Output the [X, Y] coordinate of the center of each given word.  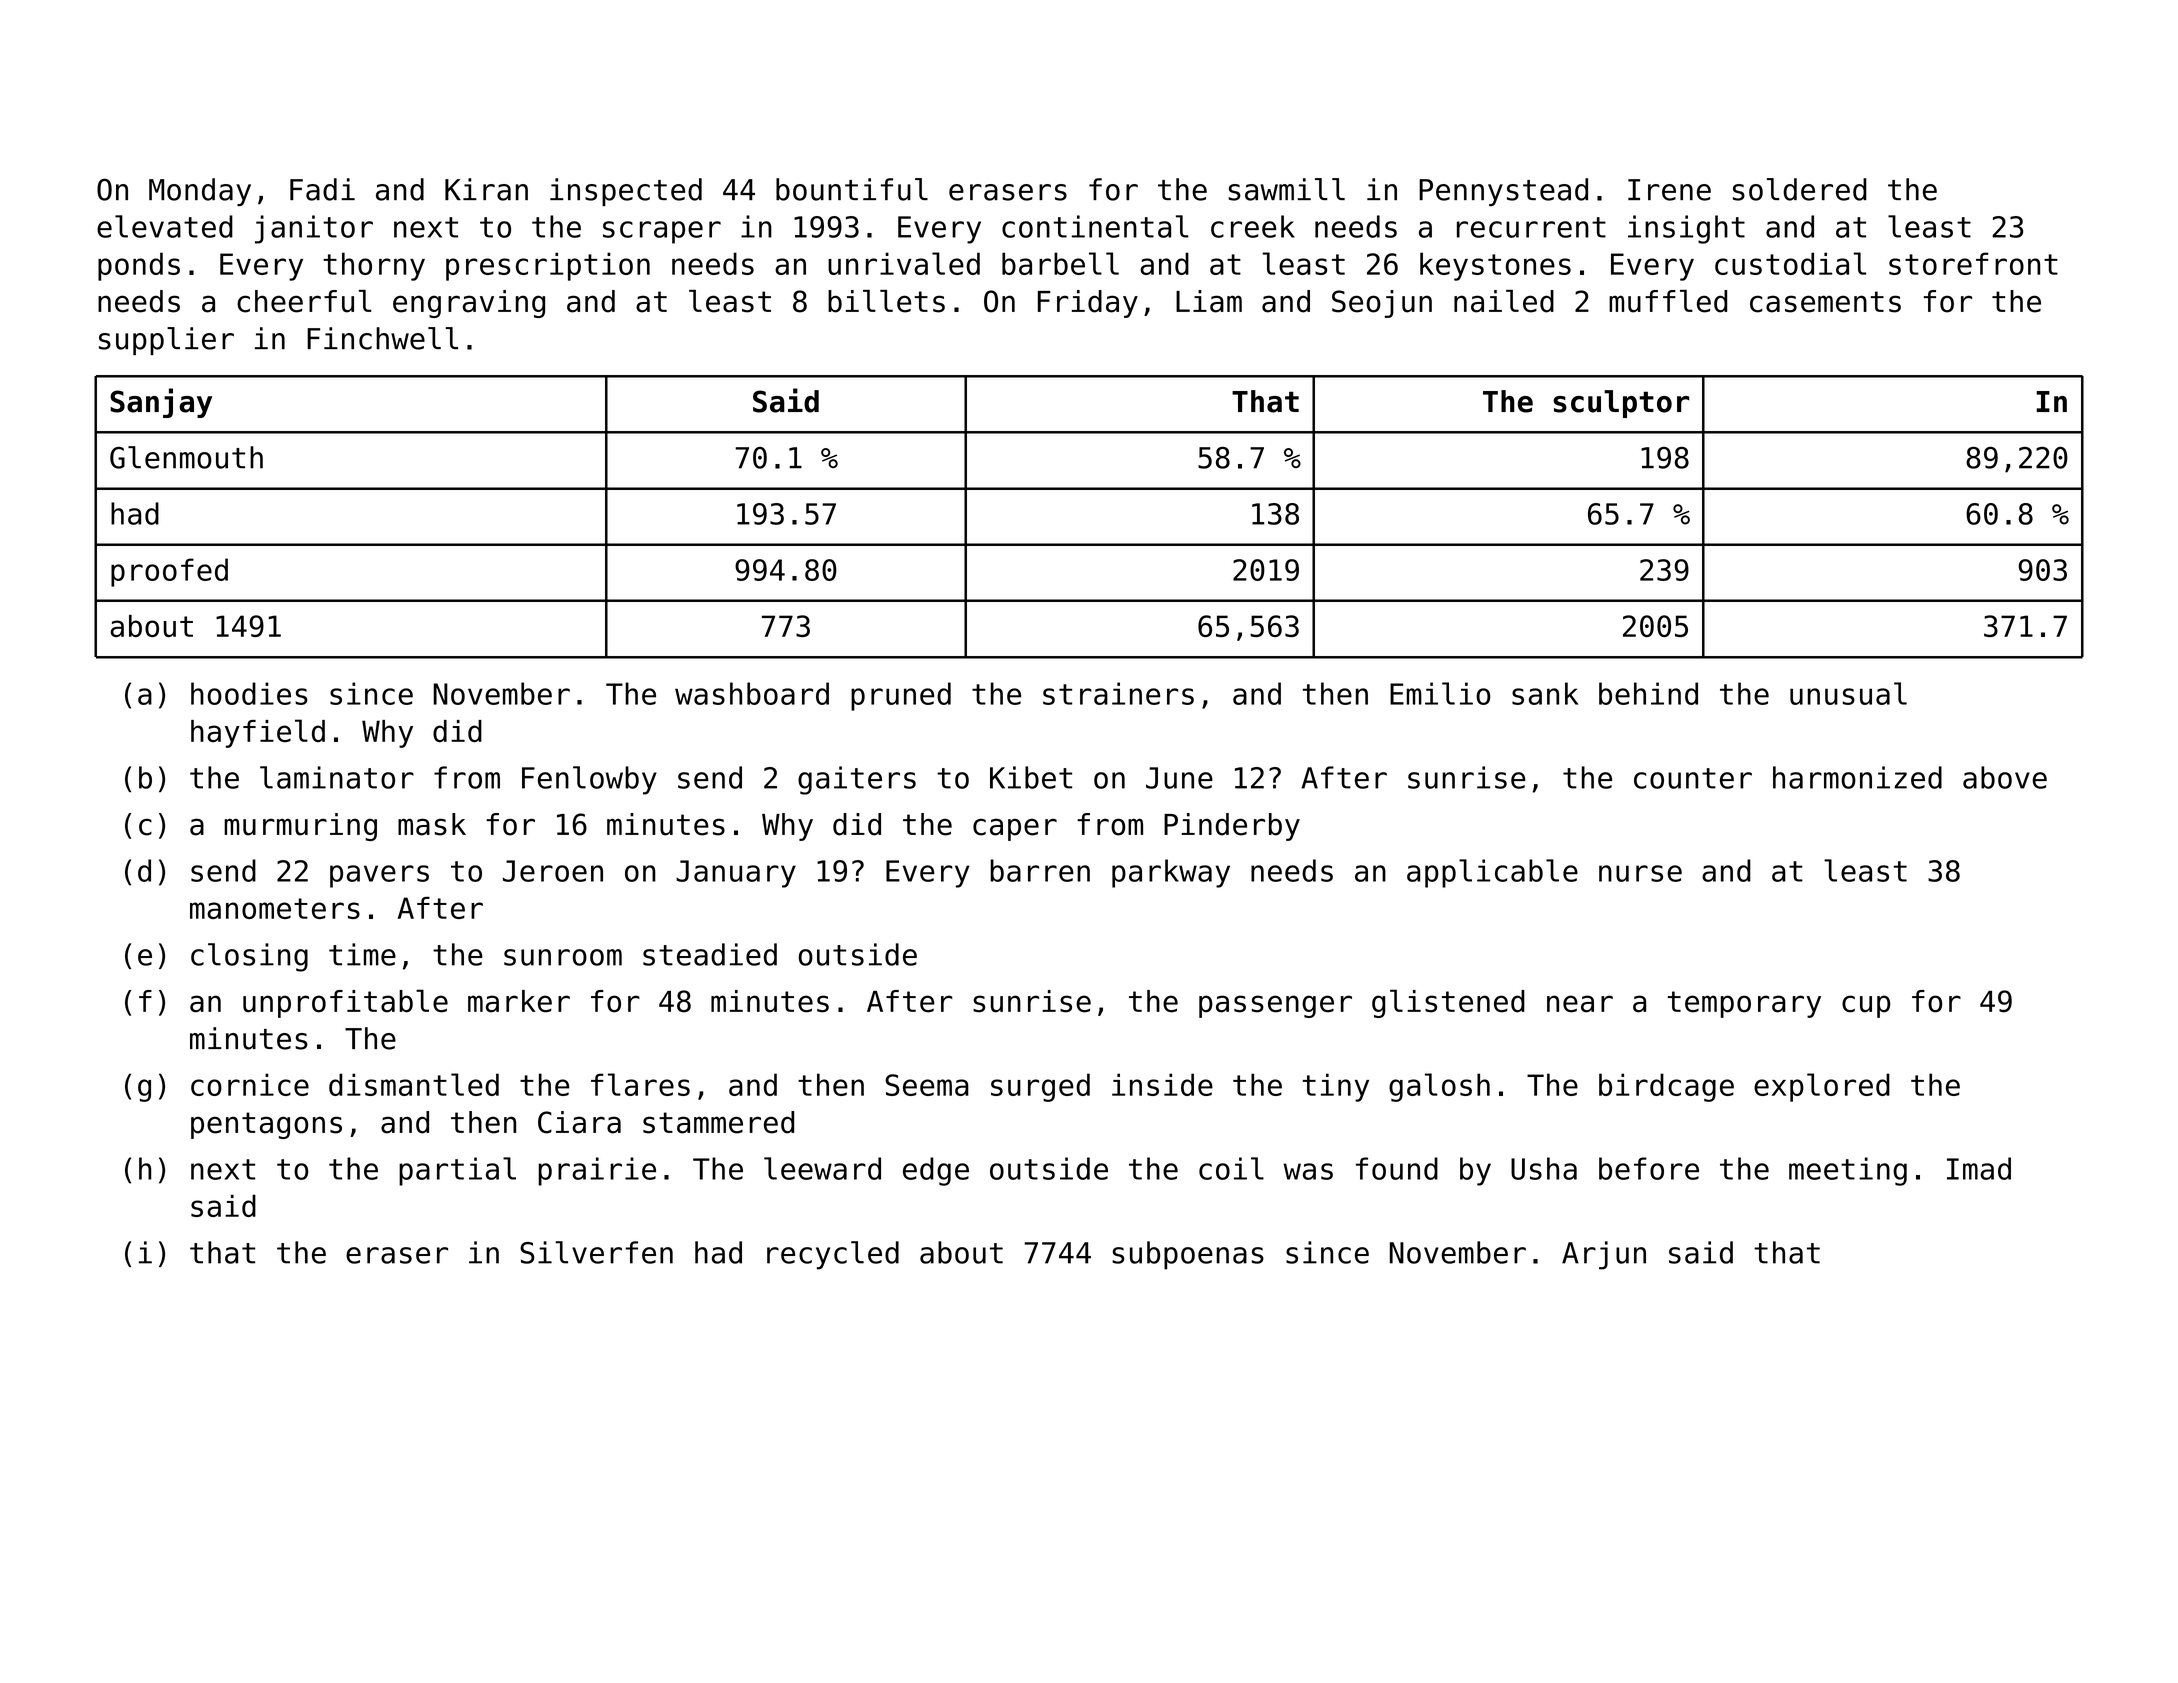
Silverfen [596, 1252]
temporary [1744, 1004]
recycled [833, 1255]
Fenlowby [589, 780]
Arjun [1604, 1255]
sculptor [1621, 404]
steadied [710, 954]
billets [886, 301]
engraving [469, 304]
